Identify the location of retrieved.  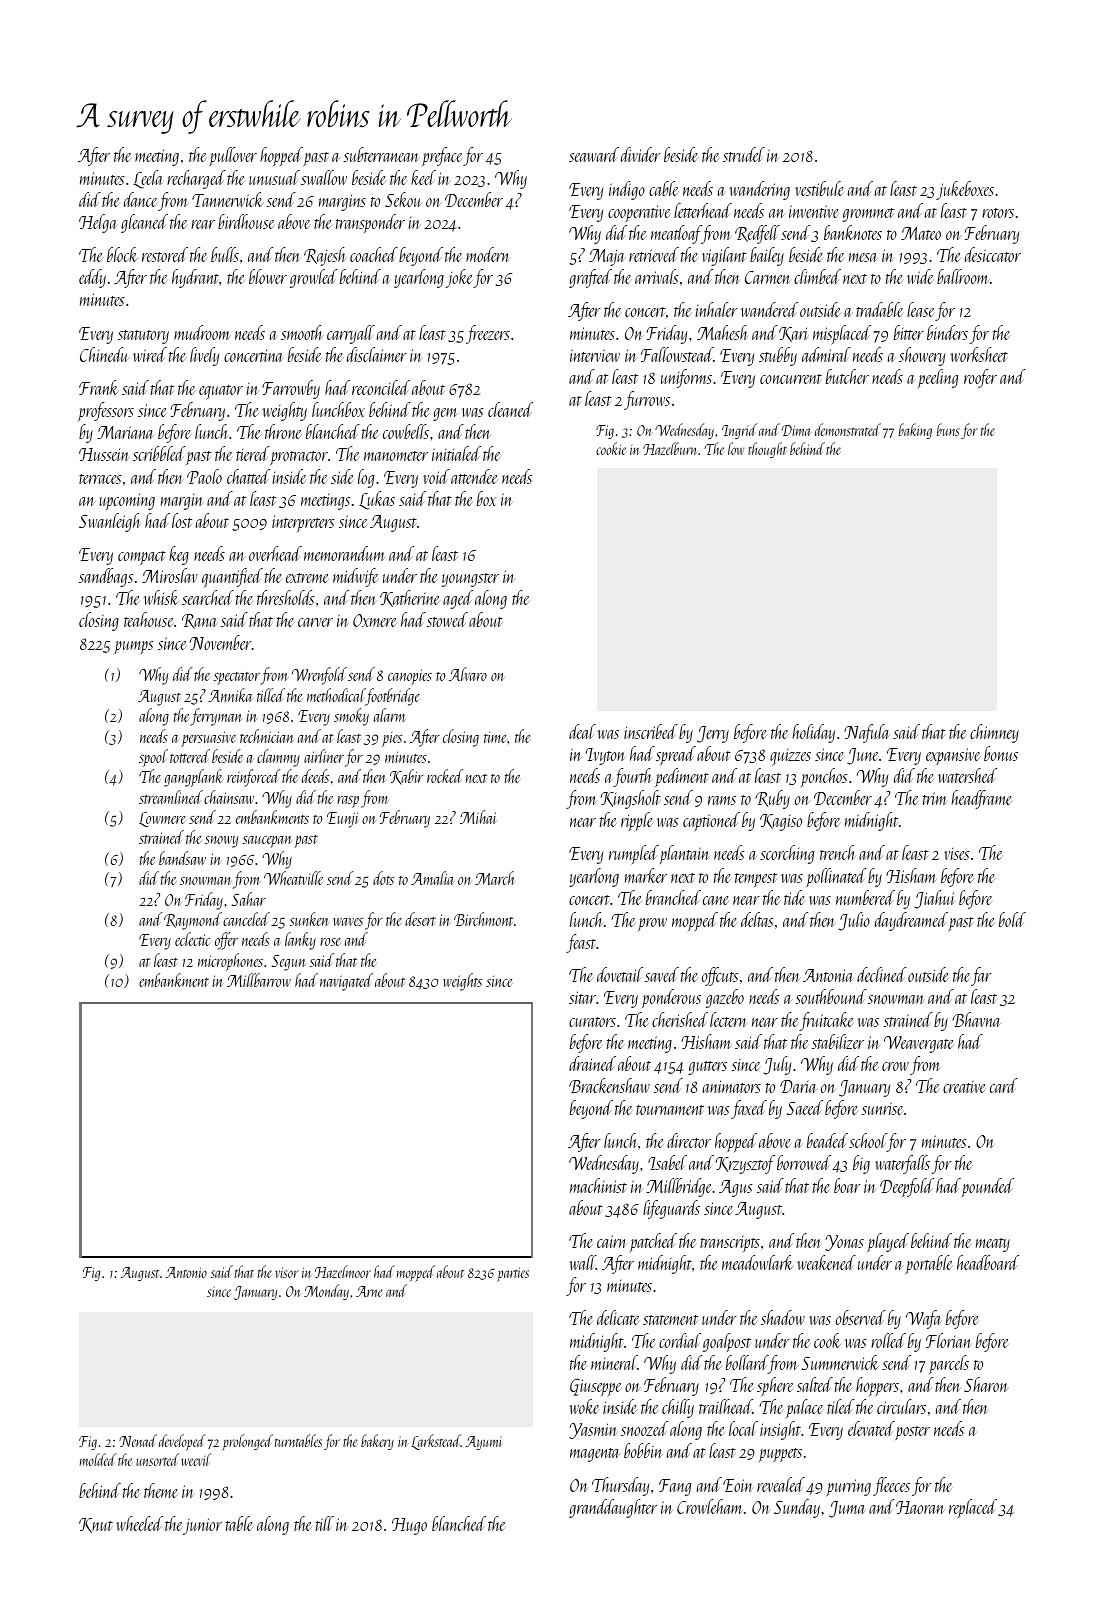
(654, 254).
